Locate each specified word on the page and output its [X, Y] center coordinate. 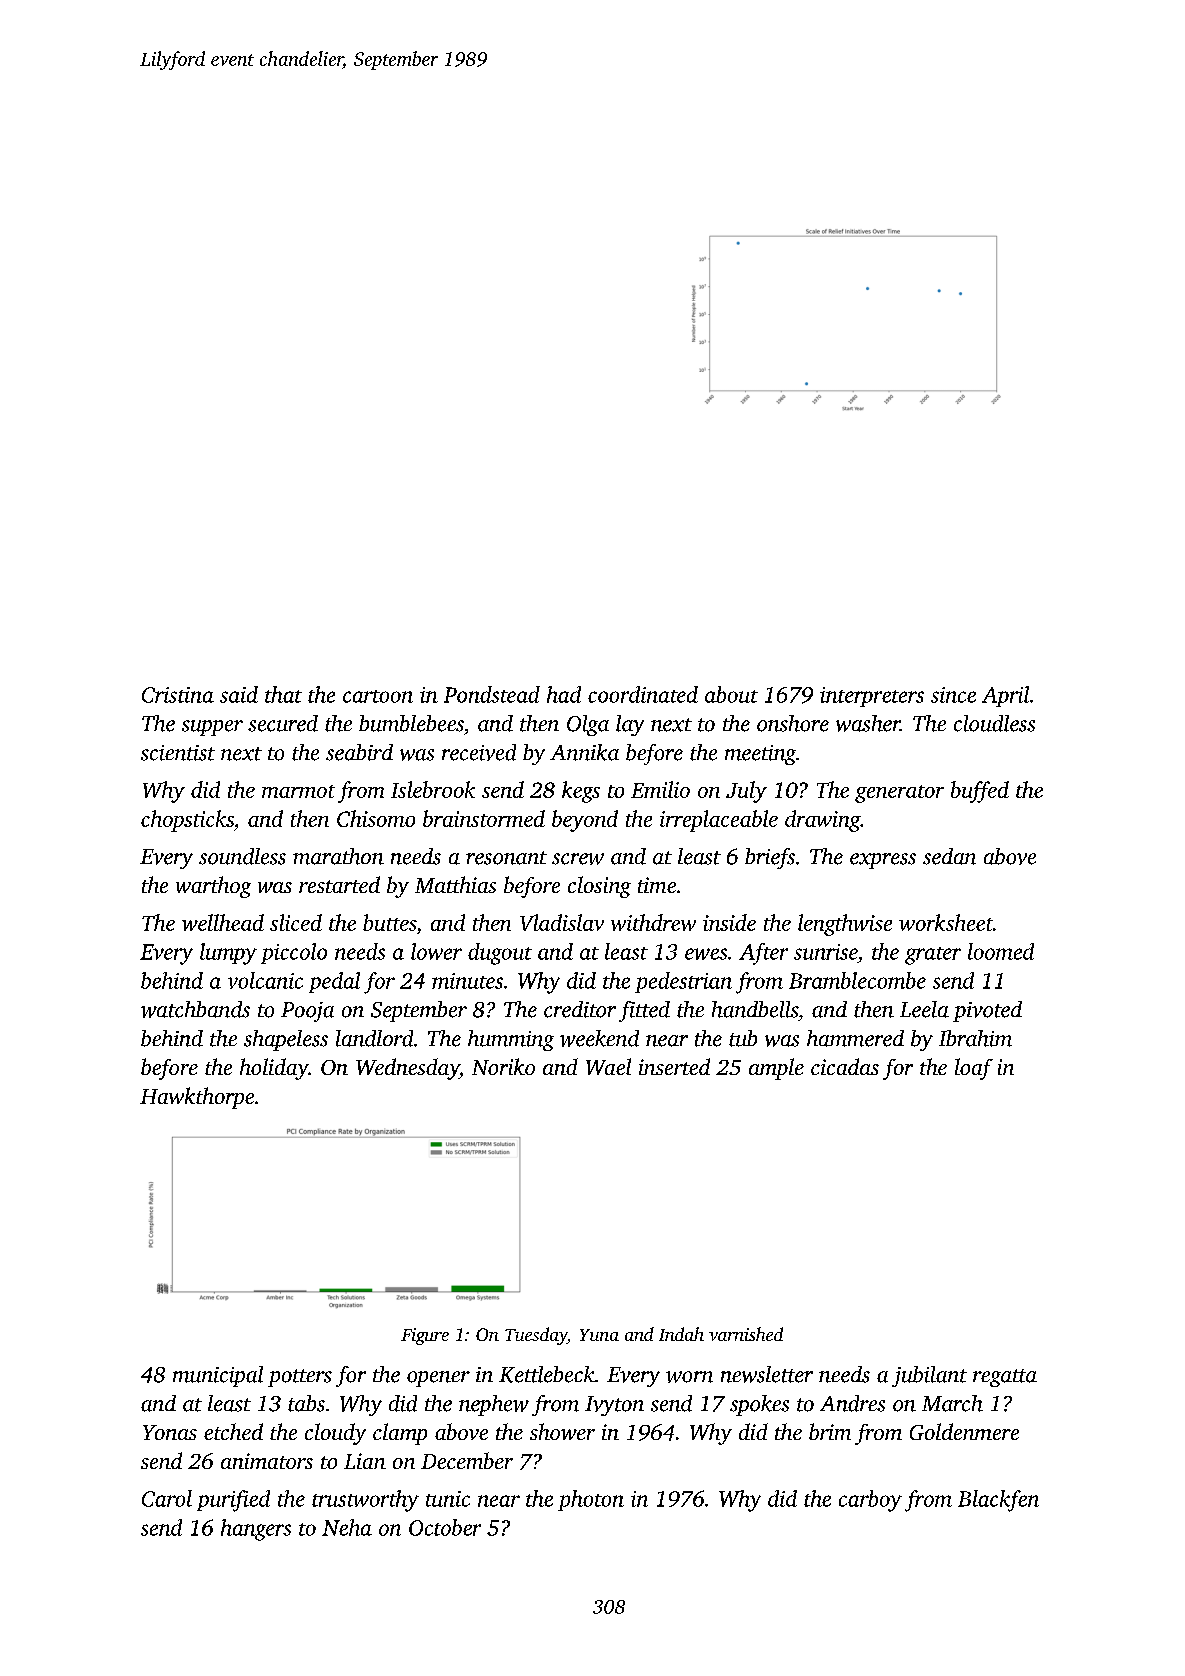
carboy [870, 1501]
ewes [706, 954]
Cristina [178, 695]
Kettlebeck [547, 1374]
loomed [1001, 951]
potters [300, 1378]
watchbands [195, 1009]
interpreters [872, 697]
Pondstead [492, 694]
